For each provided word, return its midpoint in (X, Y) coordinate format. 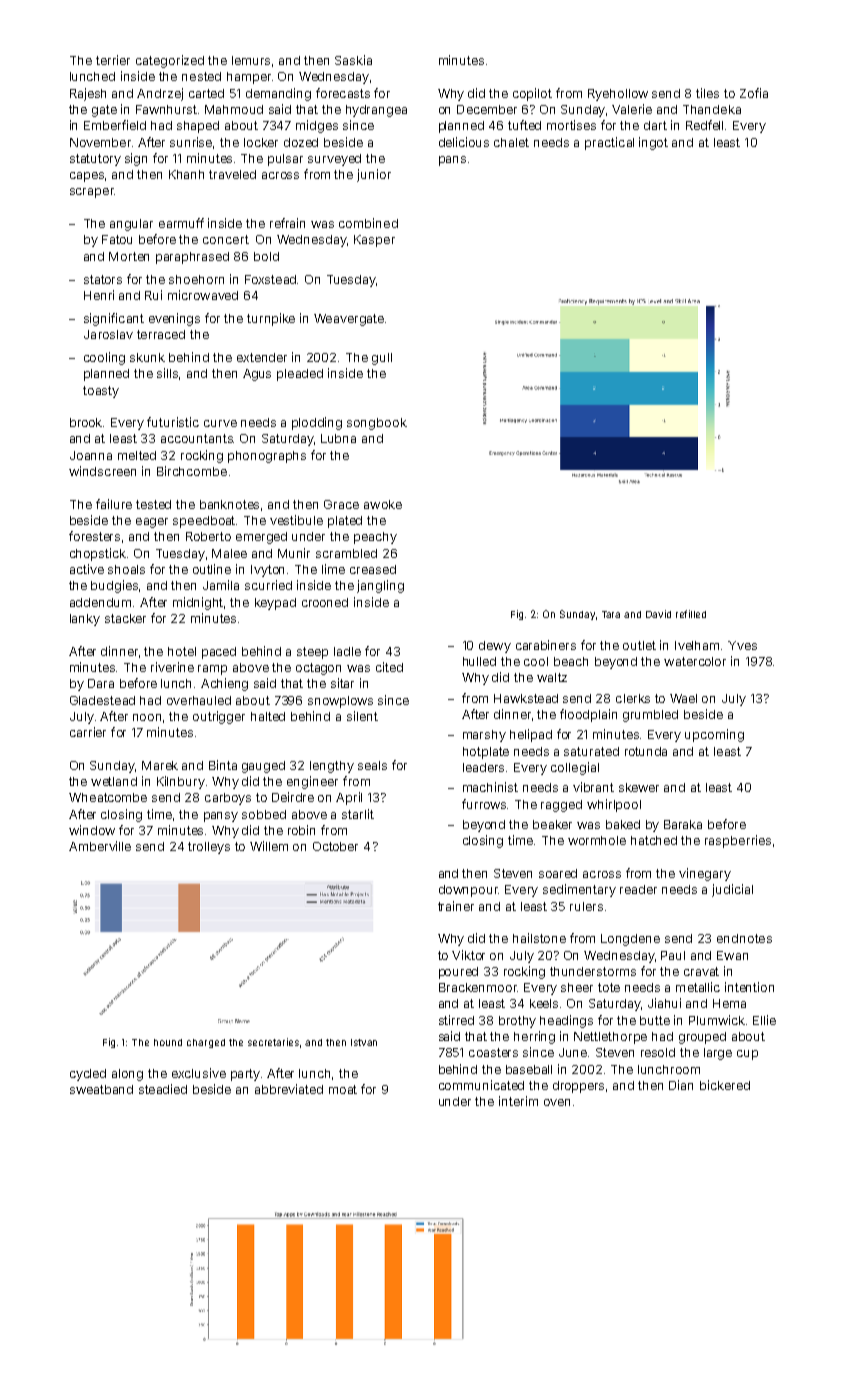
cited (389, 667)
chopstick (98, 554)
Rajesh (88, 94)
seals (372, 765)
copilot (532, 94)
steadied (163, 1089)
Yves (742, 645)
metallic (698, 987)
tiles (707, 93)
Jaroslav (108, 334)
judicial (732, 890)
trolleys (209, 848)
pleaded (300, 375)
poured (458, 973)
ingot (653, 143)
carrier (88, 732)
